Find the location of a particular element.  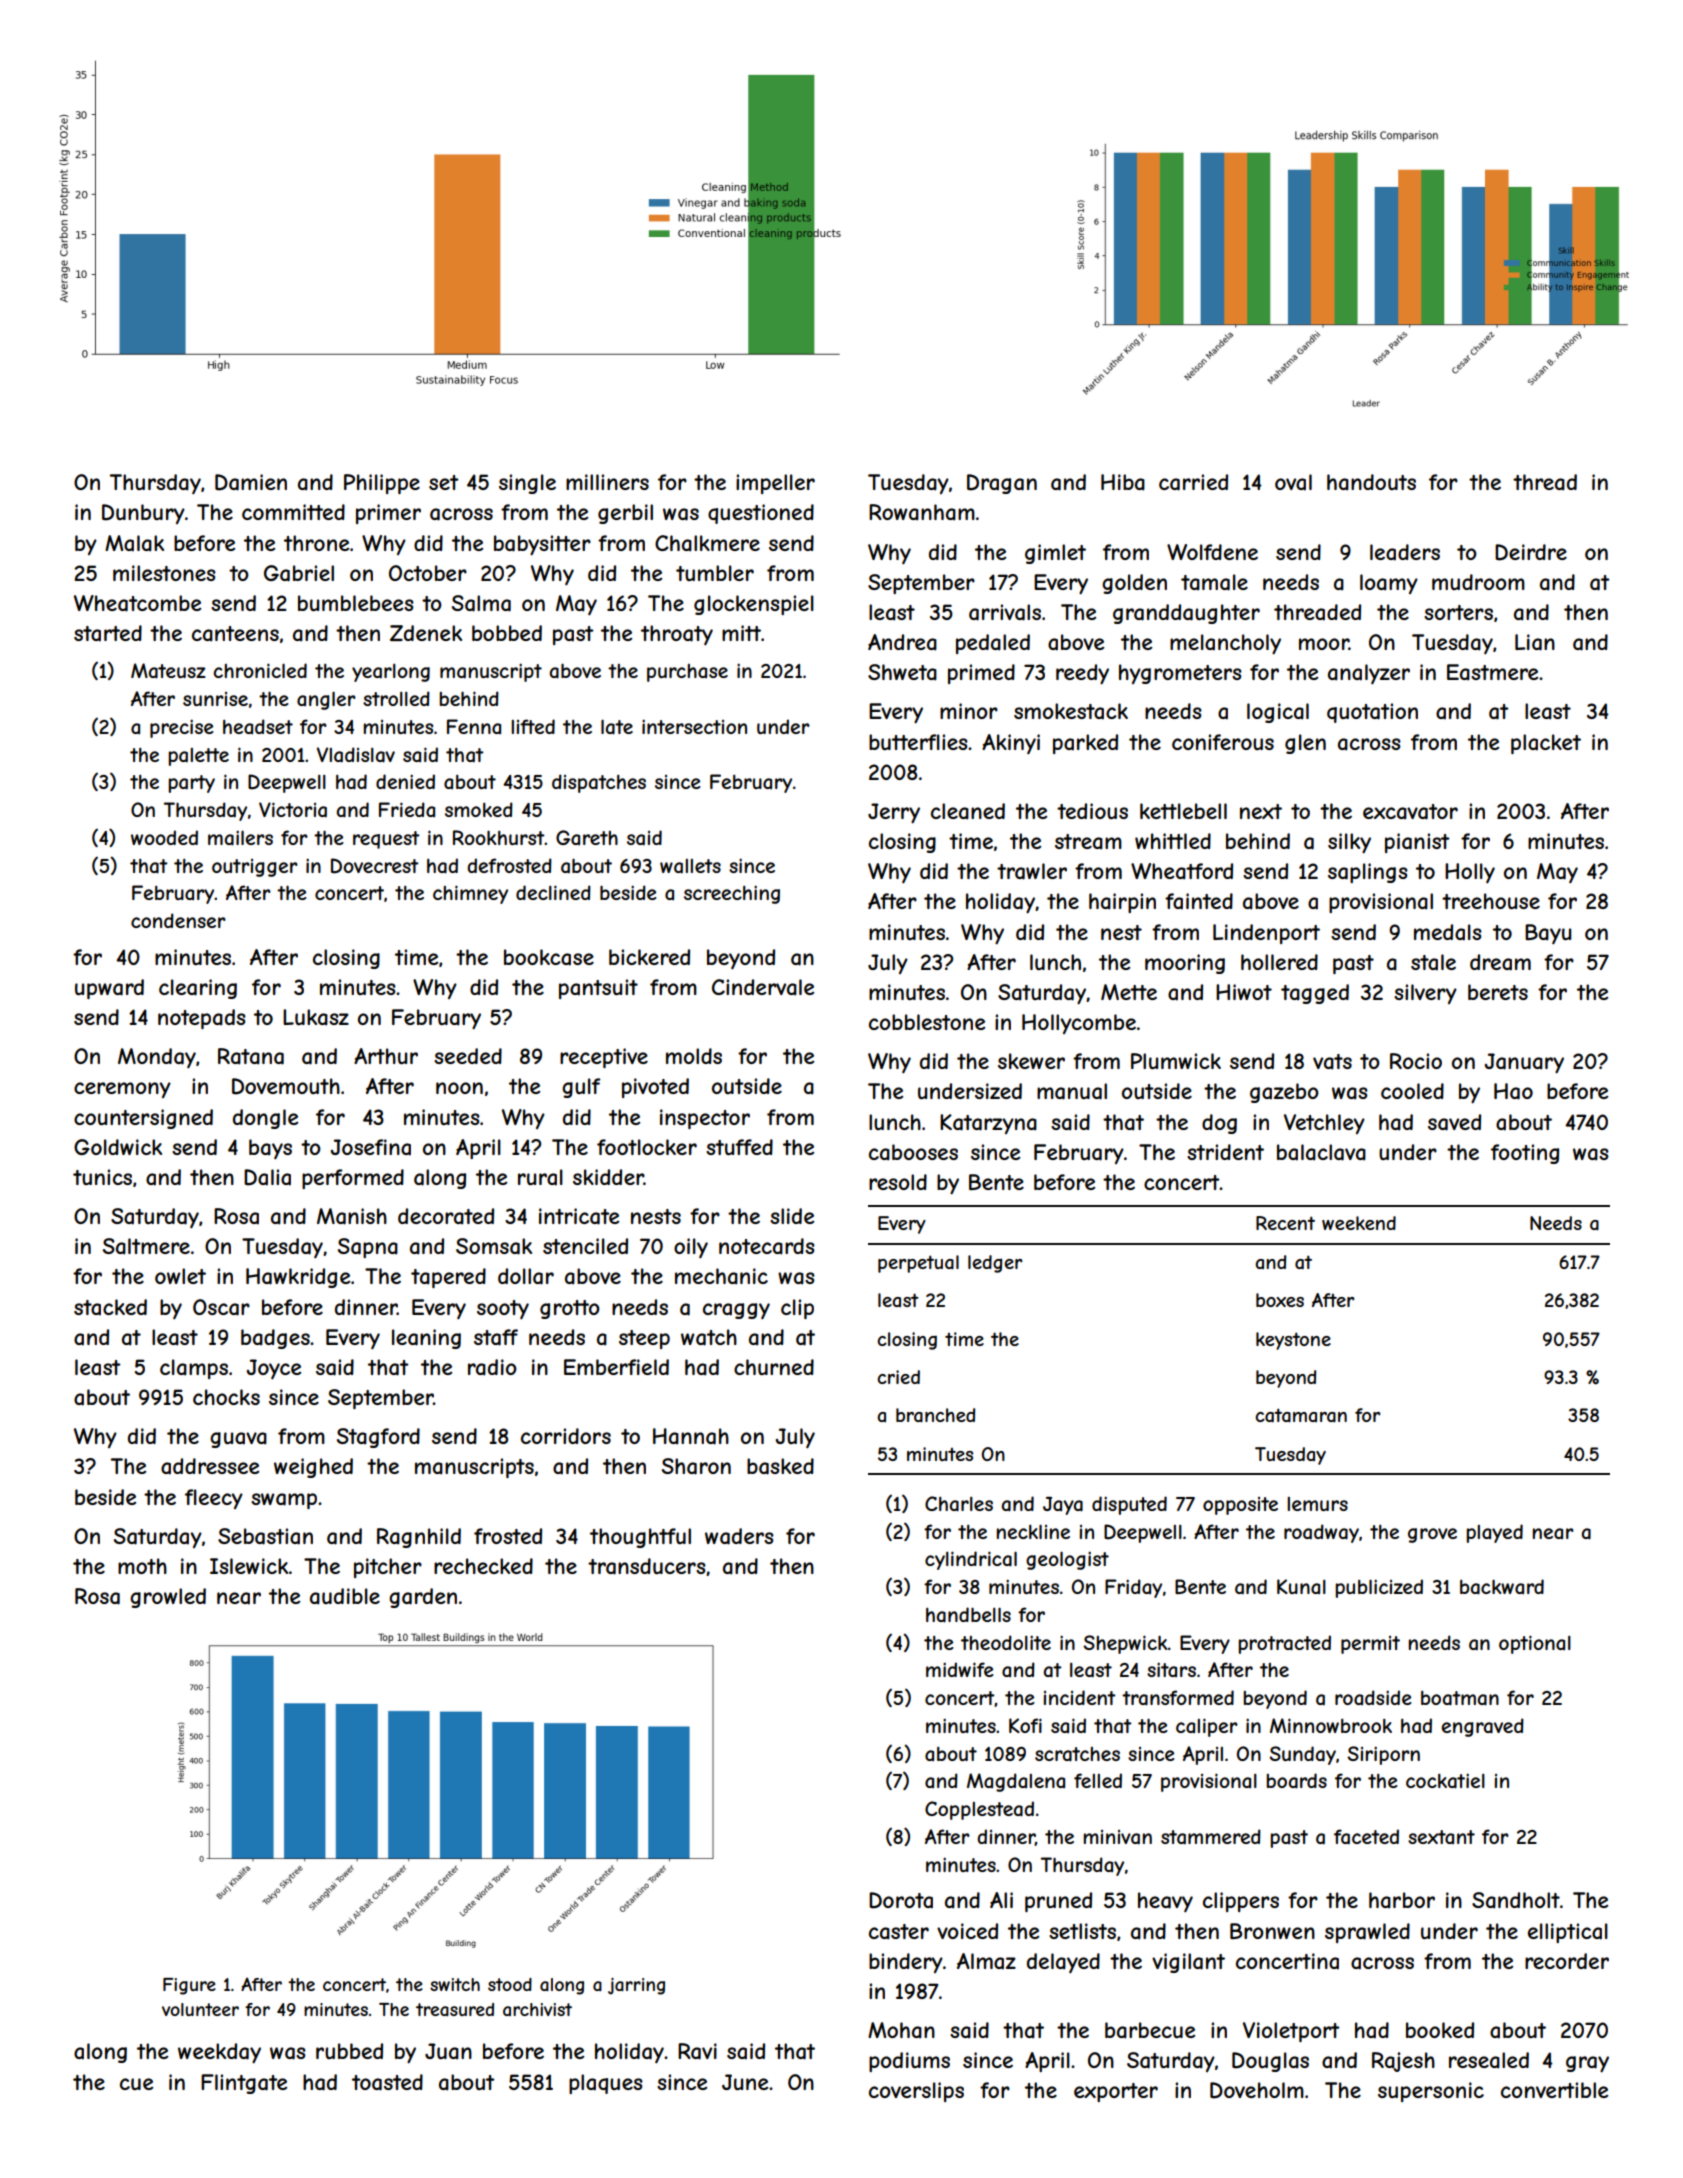

Stagford is located at coordinates (378, 1438).
